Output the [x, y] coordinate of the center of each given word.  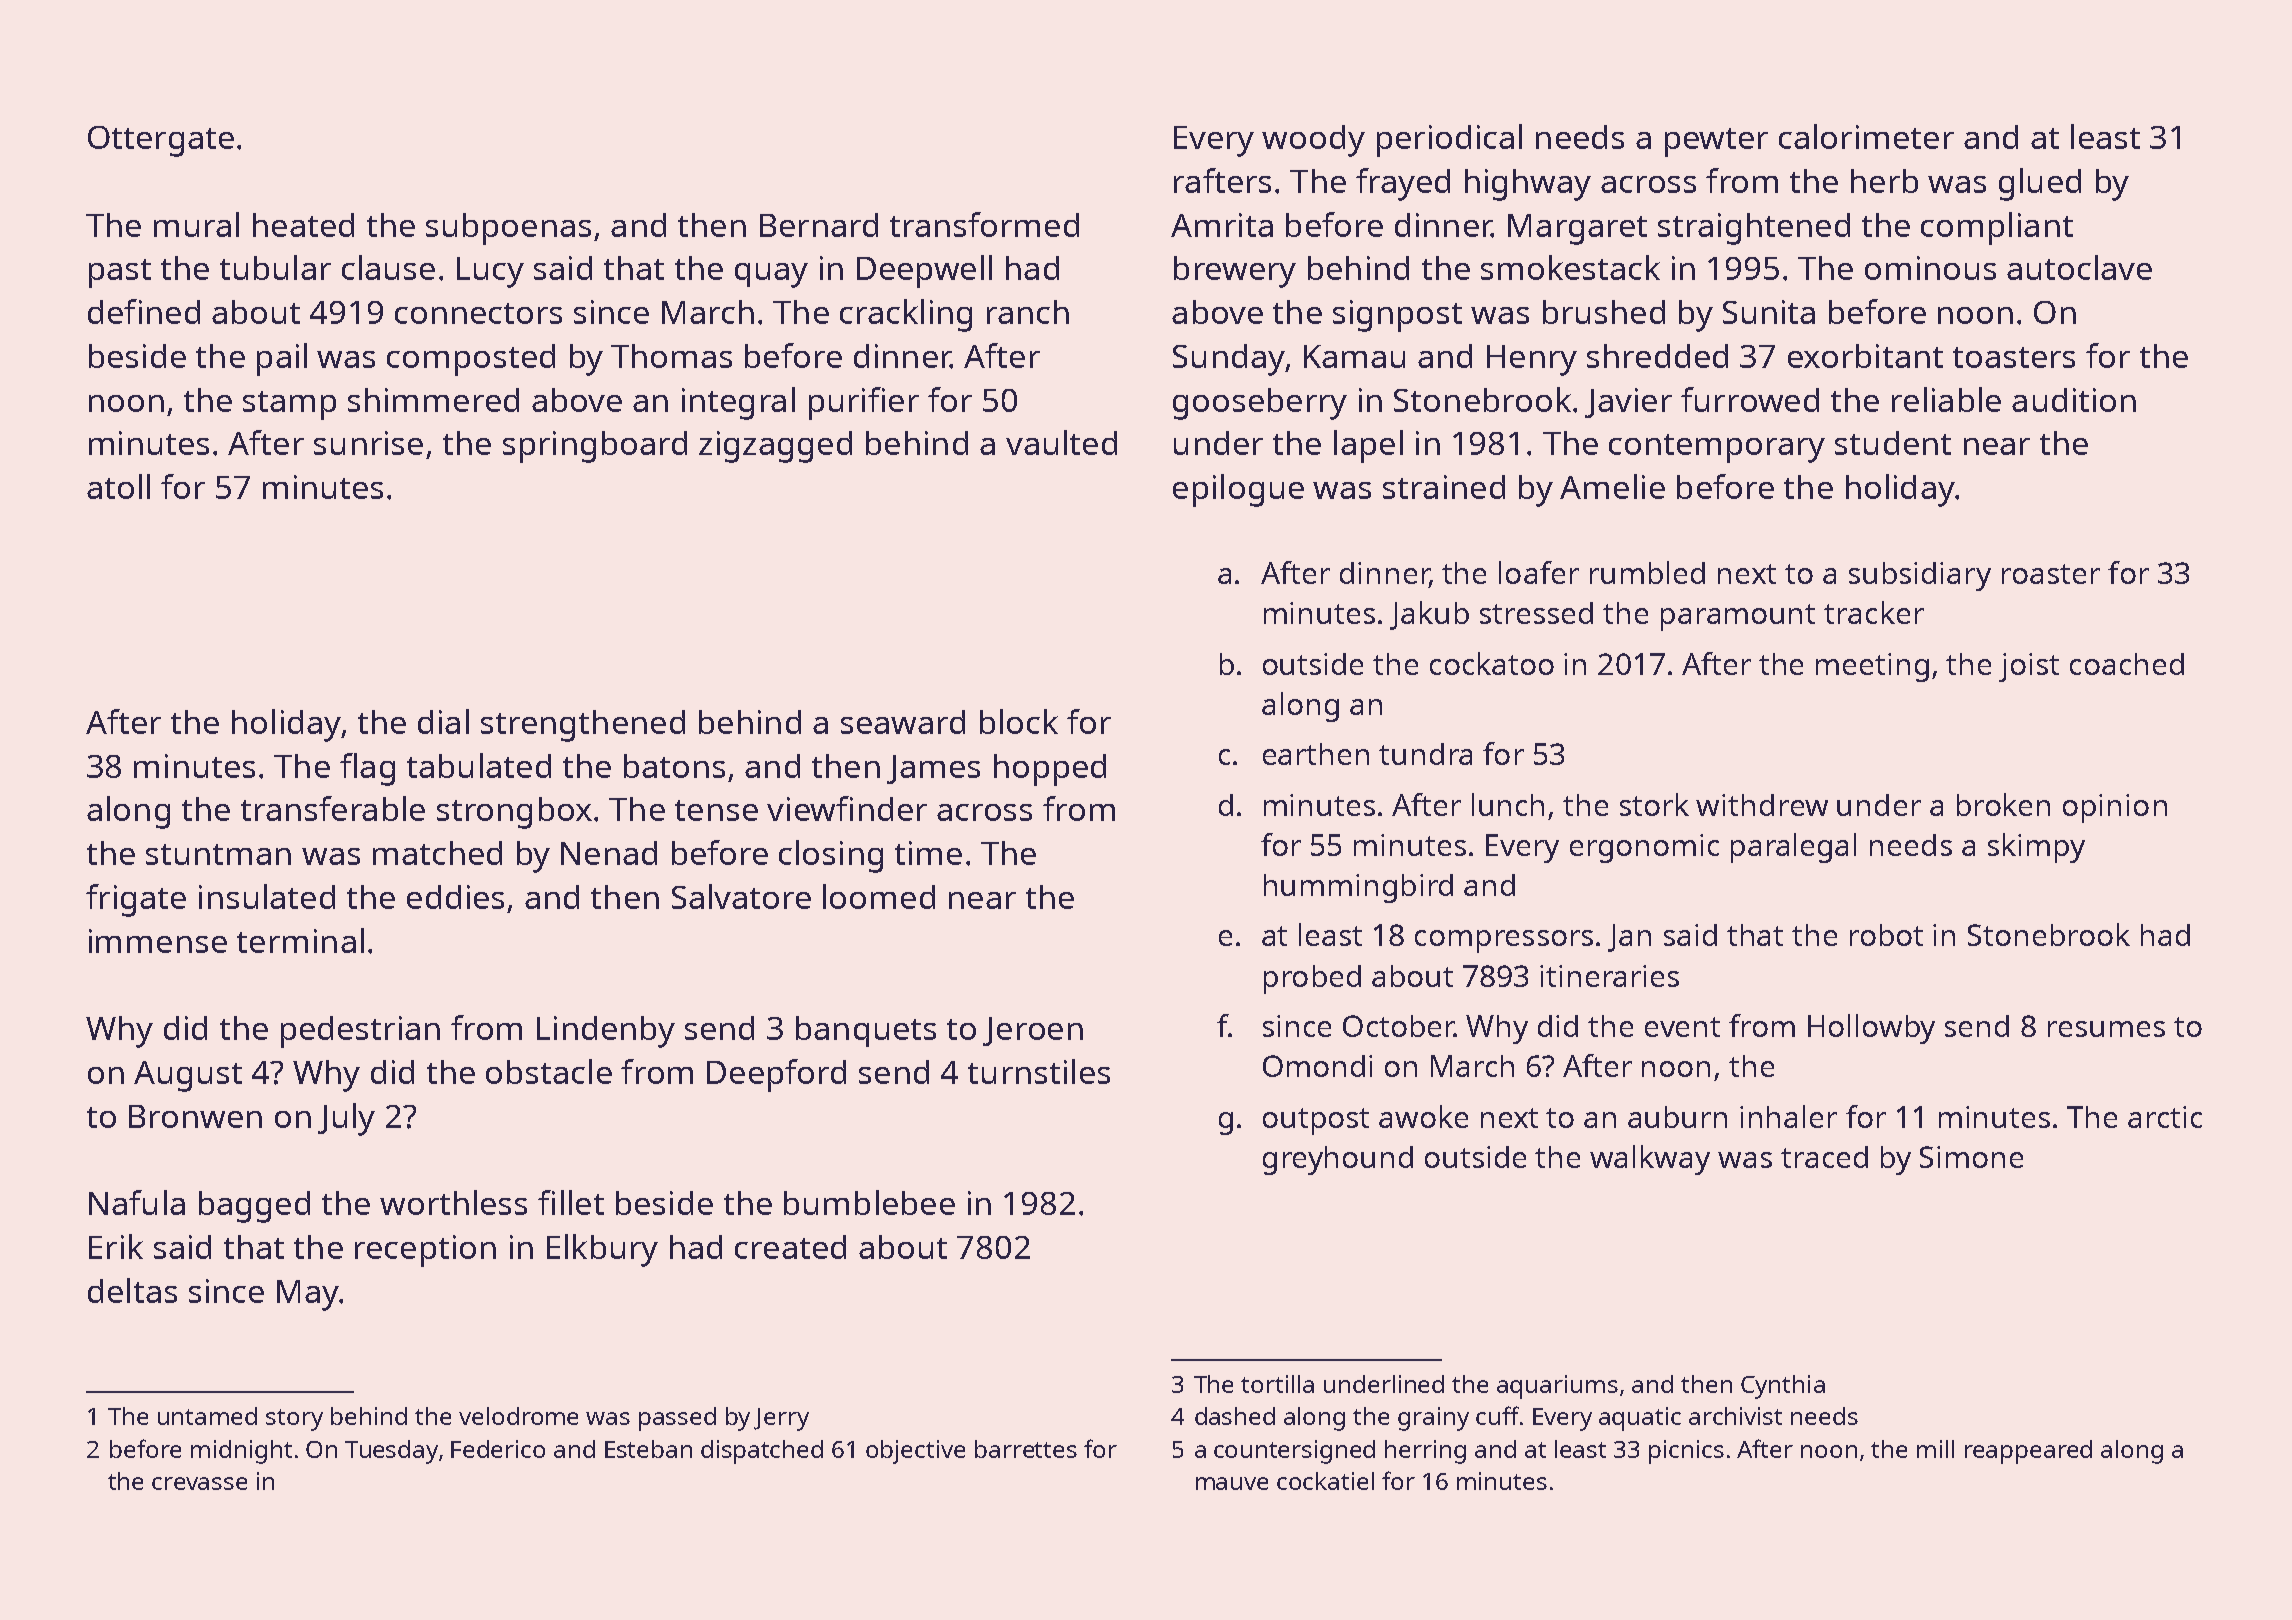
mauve [1232, 1483]
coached [2127, 664]
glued [2040, 184]
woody [1313, 141]
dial [443, 721]
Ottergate [161, 141]
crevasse [199, 1483]
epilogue [1238, 490]
